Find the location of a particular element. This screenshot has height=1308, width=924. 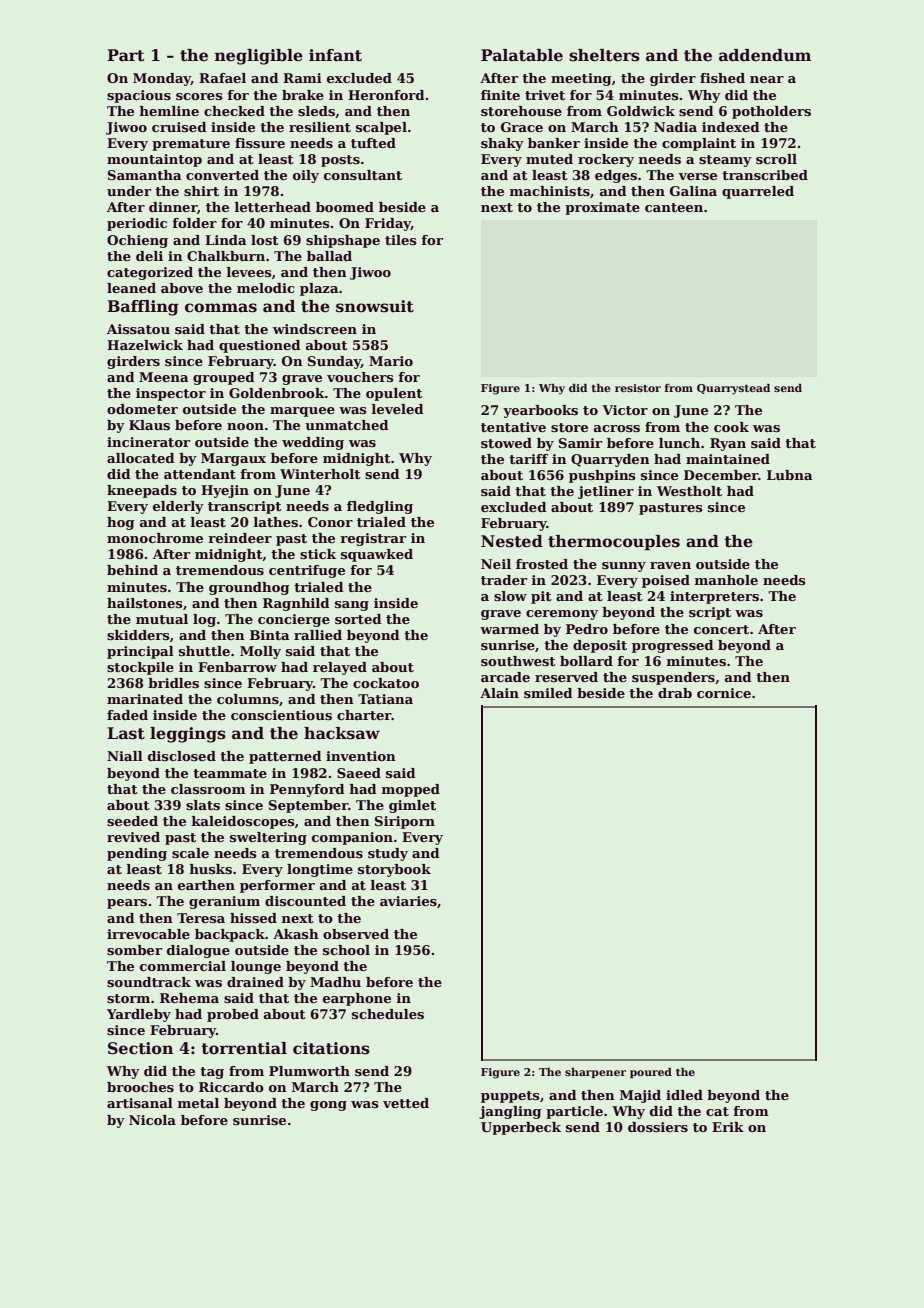

Nicola is located at coordinates (152, 1120).
